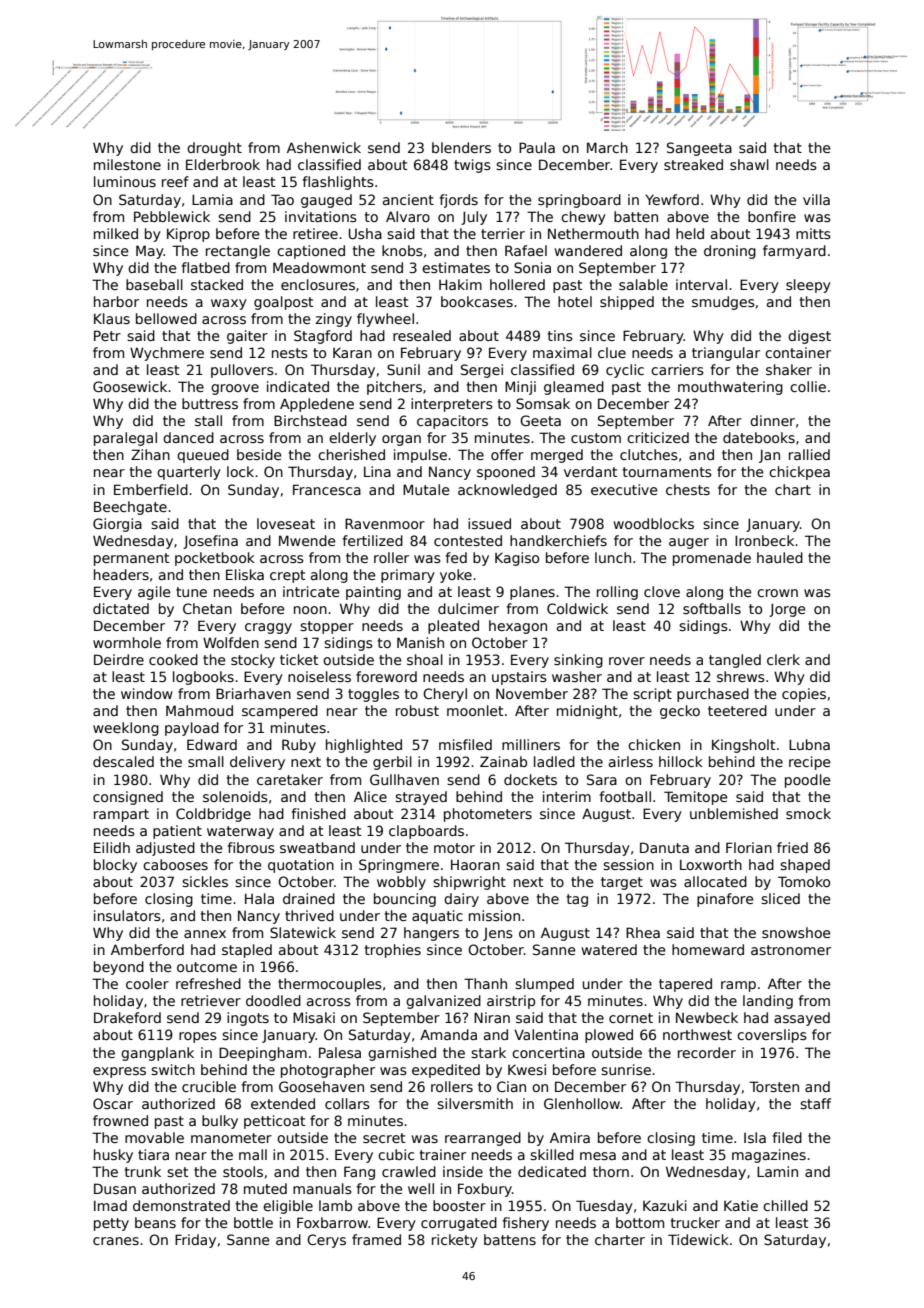 The height and width of the screenshot is (1308, 924). What do you see at coordinates (220, 1122) in the screenshot?
I see `bulky` at bounding box center [220, 1122].
